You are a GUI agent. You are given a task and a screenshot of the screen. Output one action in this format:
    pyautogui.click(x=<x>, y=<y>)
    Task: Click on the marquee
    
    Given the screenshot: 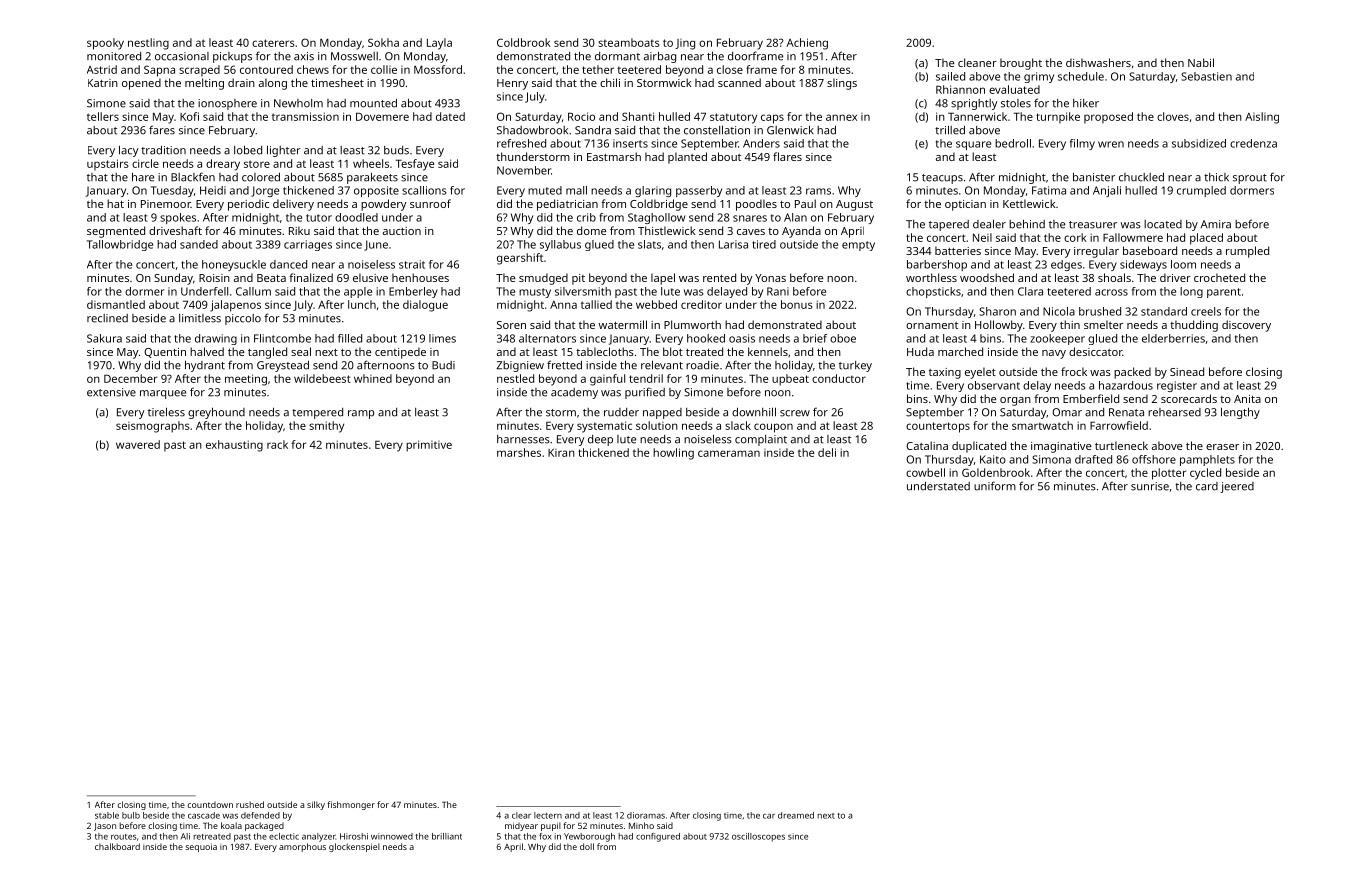 What is the action you would take?
    pyautogui.click(x=163, y=394)
